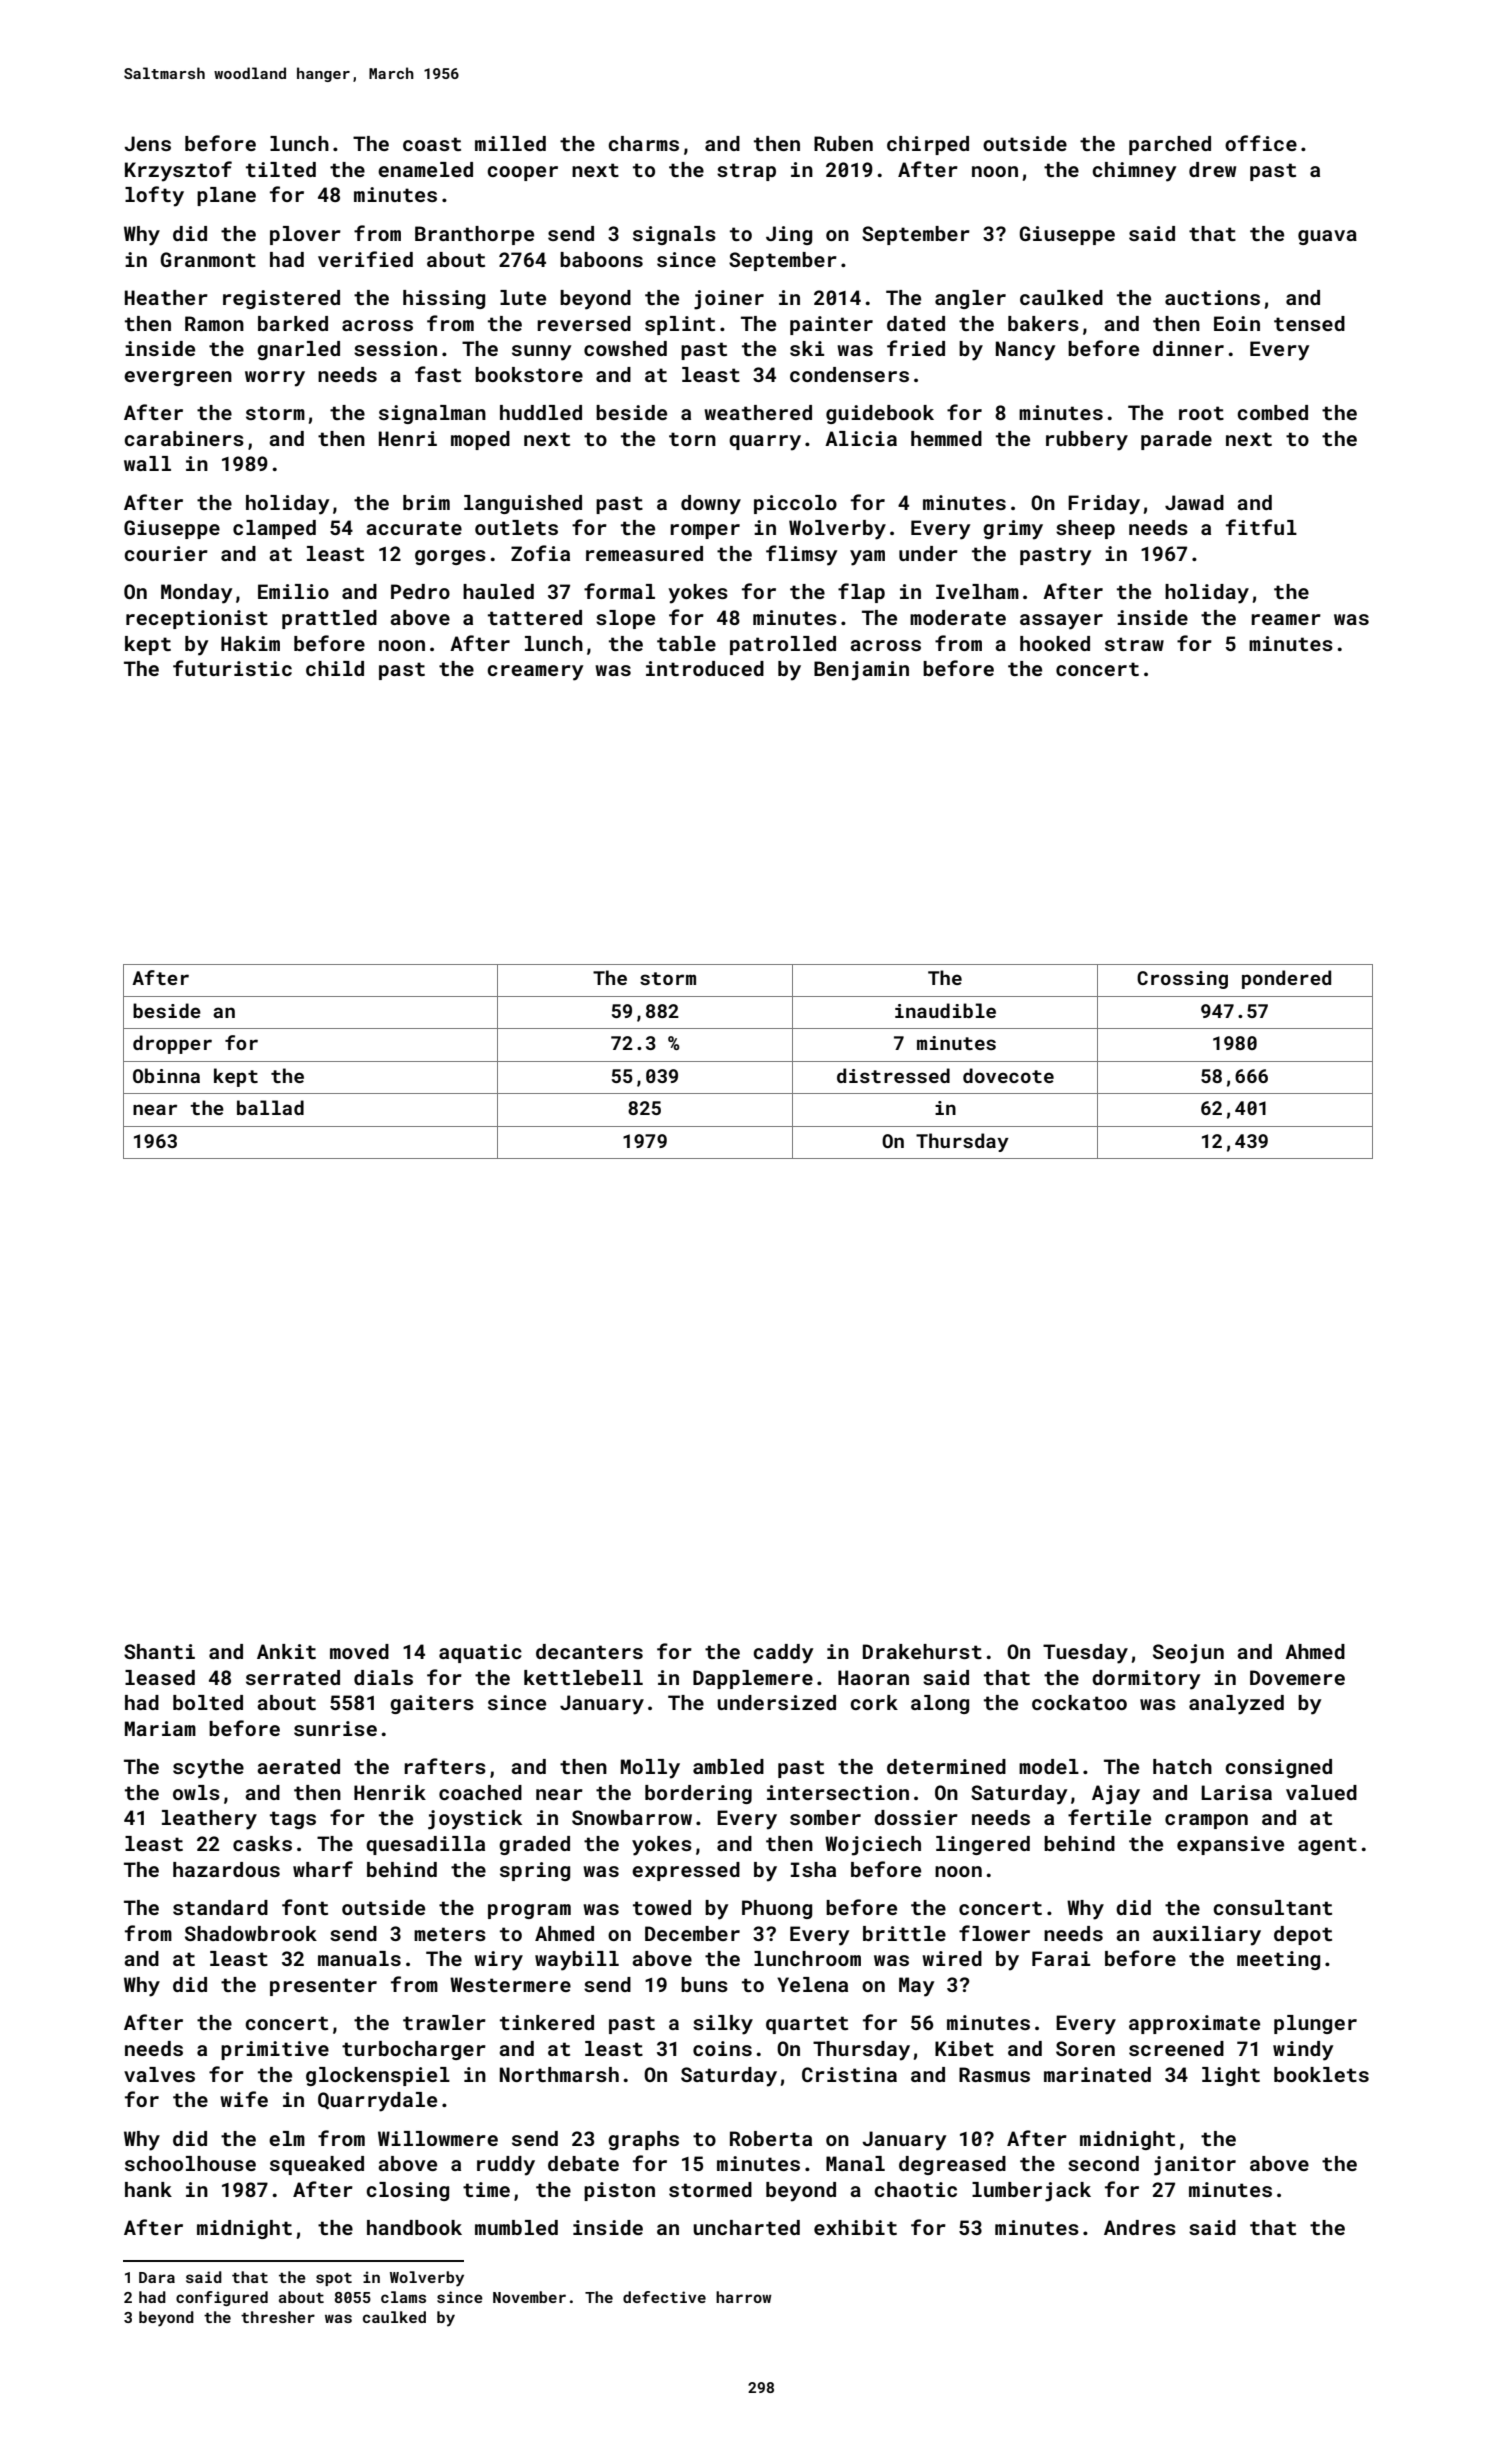 This screenshot has height=2464, width=1496. What do you see at coordinates (1286, 979) in the screenshot?
I see `pondered` at bounding box center [1286, 979].
